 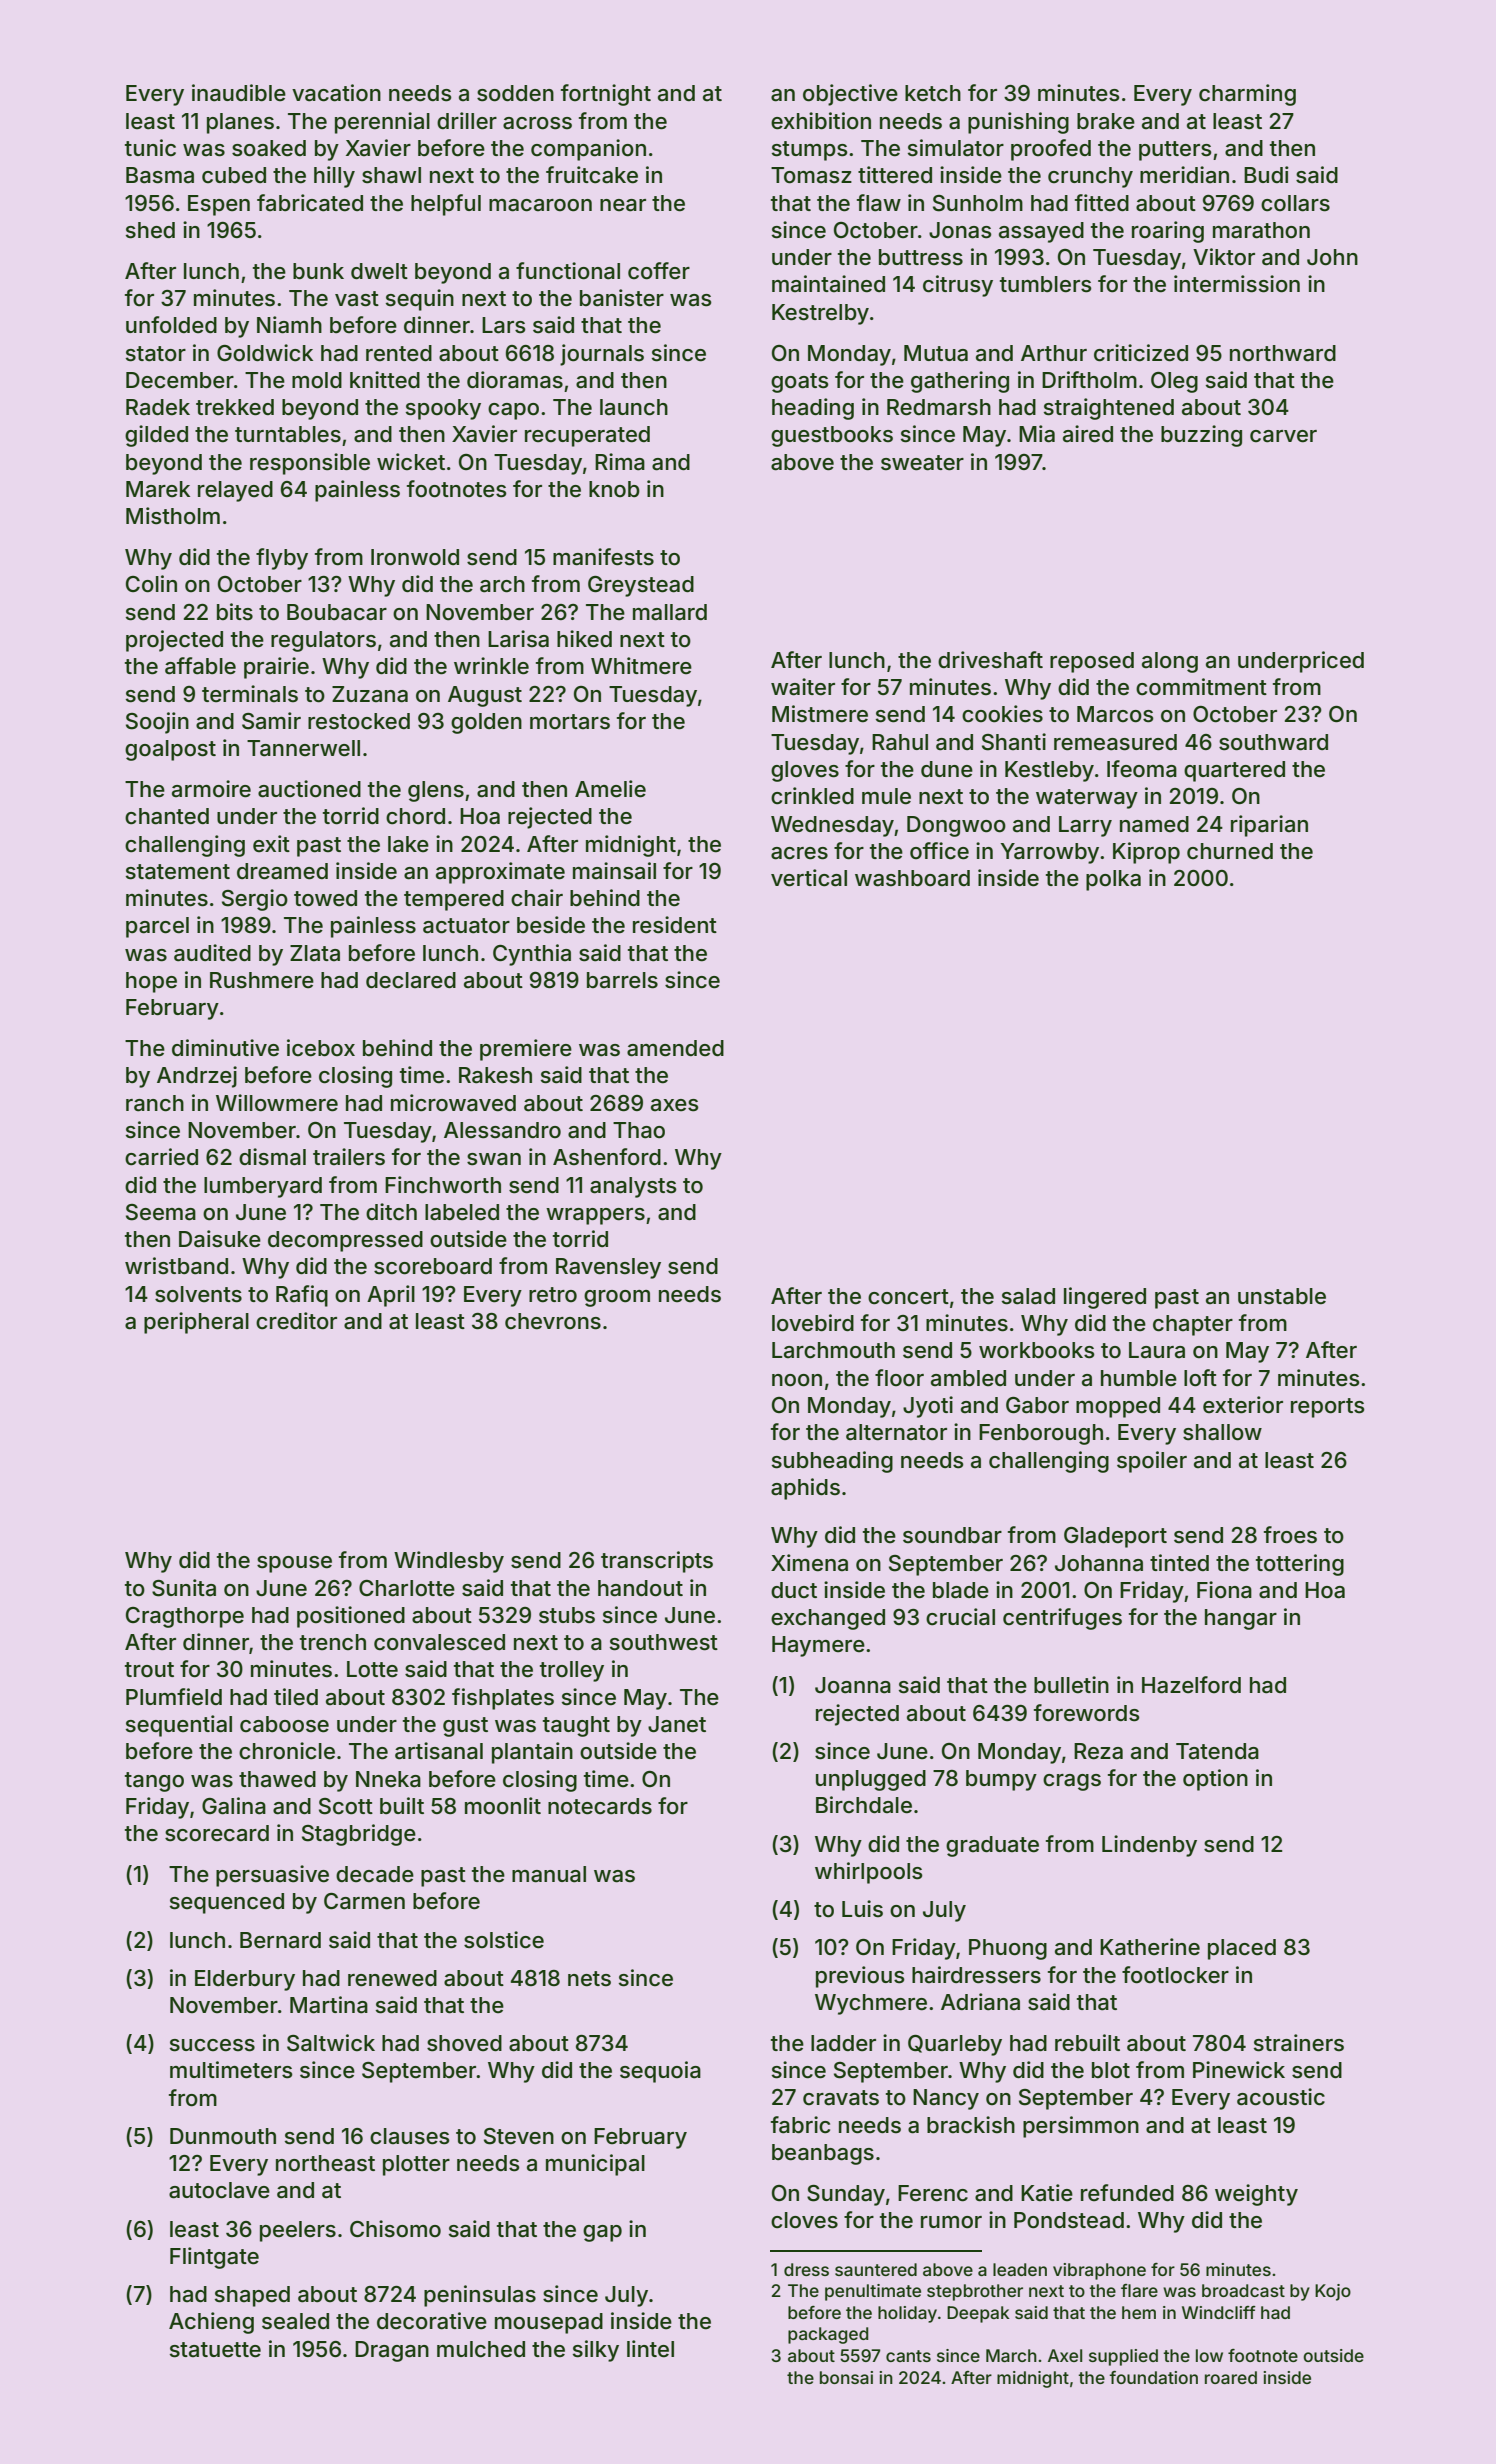 What do you see at coordinates (1037, 434) in the image?
I see `Mia` at bounding box center [1037, 434].
